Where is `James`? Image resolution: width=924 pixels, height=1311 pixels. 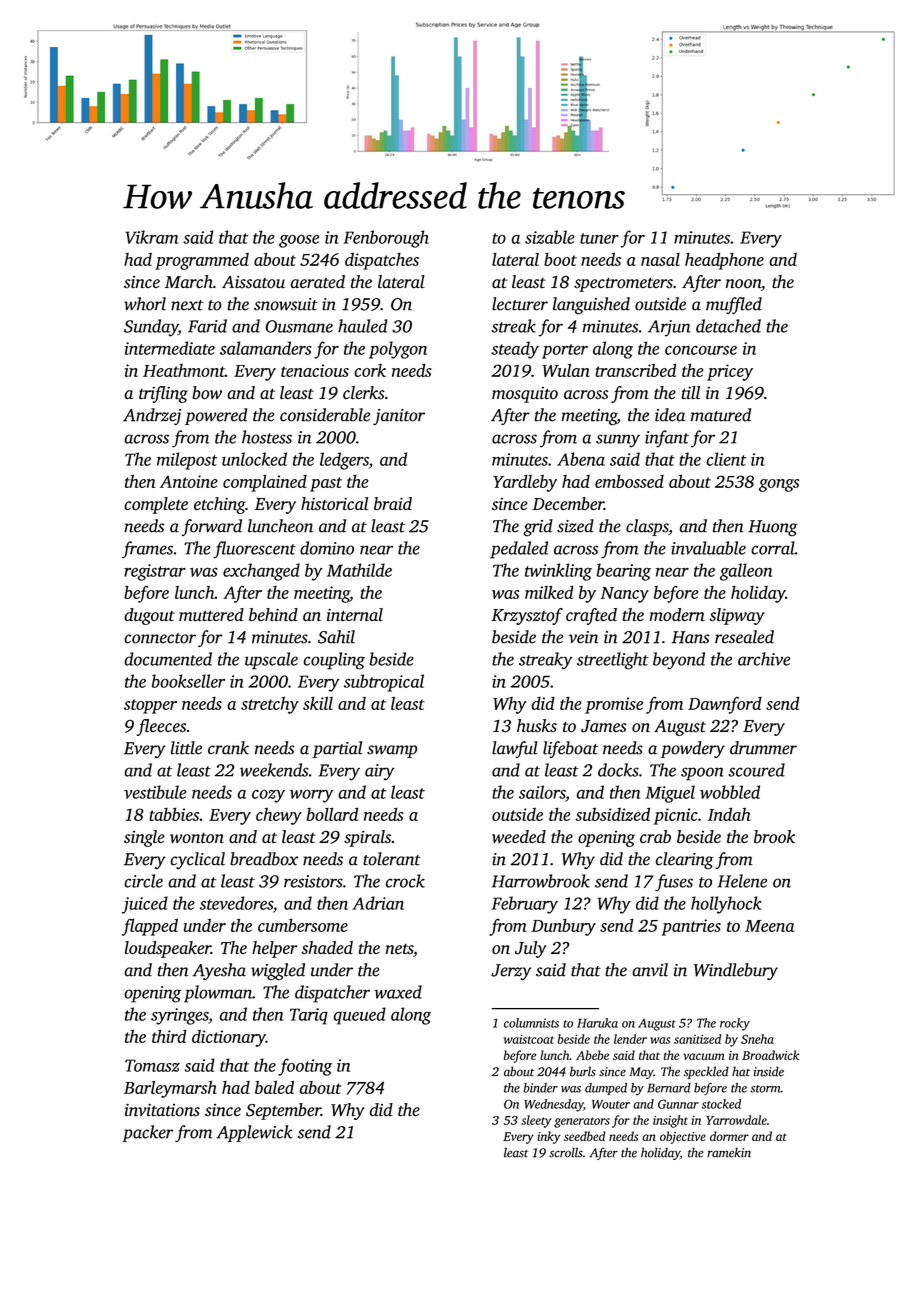
James is located at coordinates (603, 726).
